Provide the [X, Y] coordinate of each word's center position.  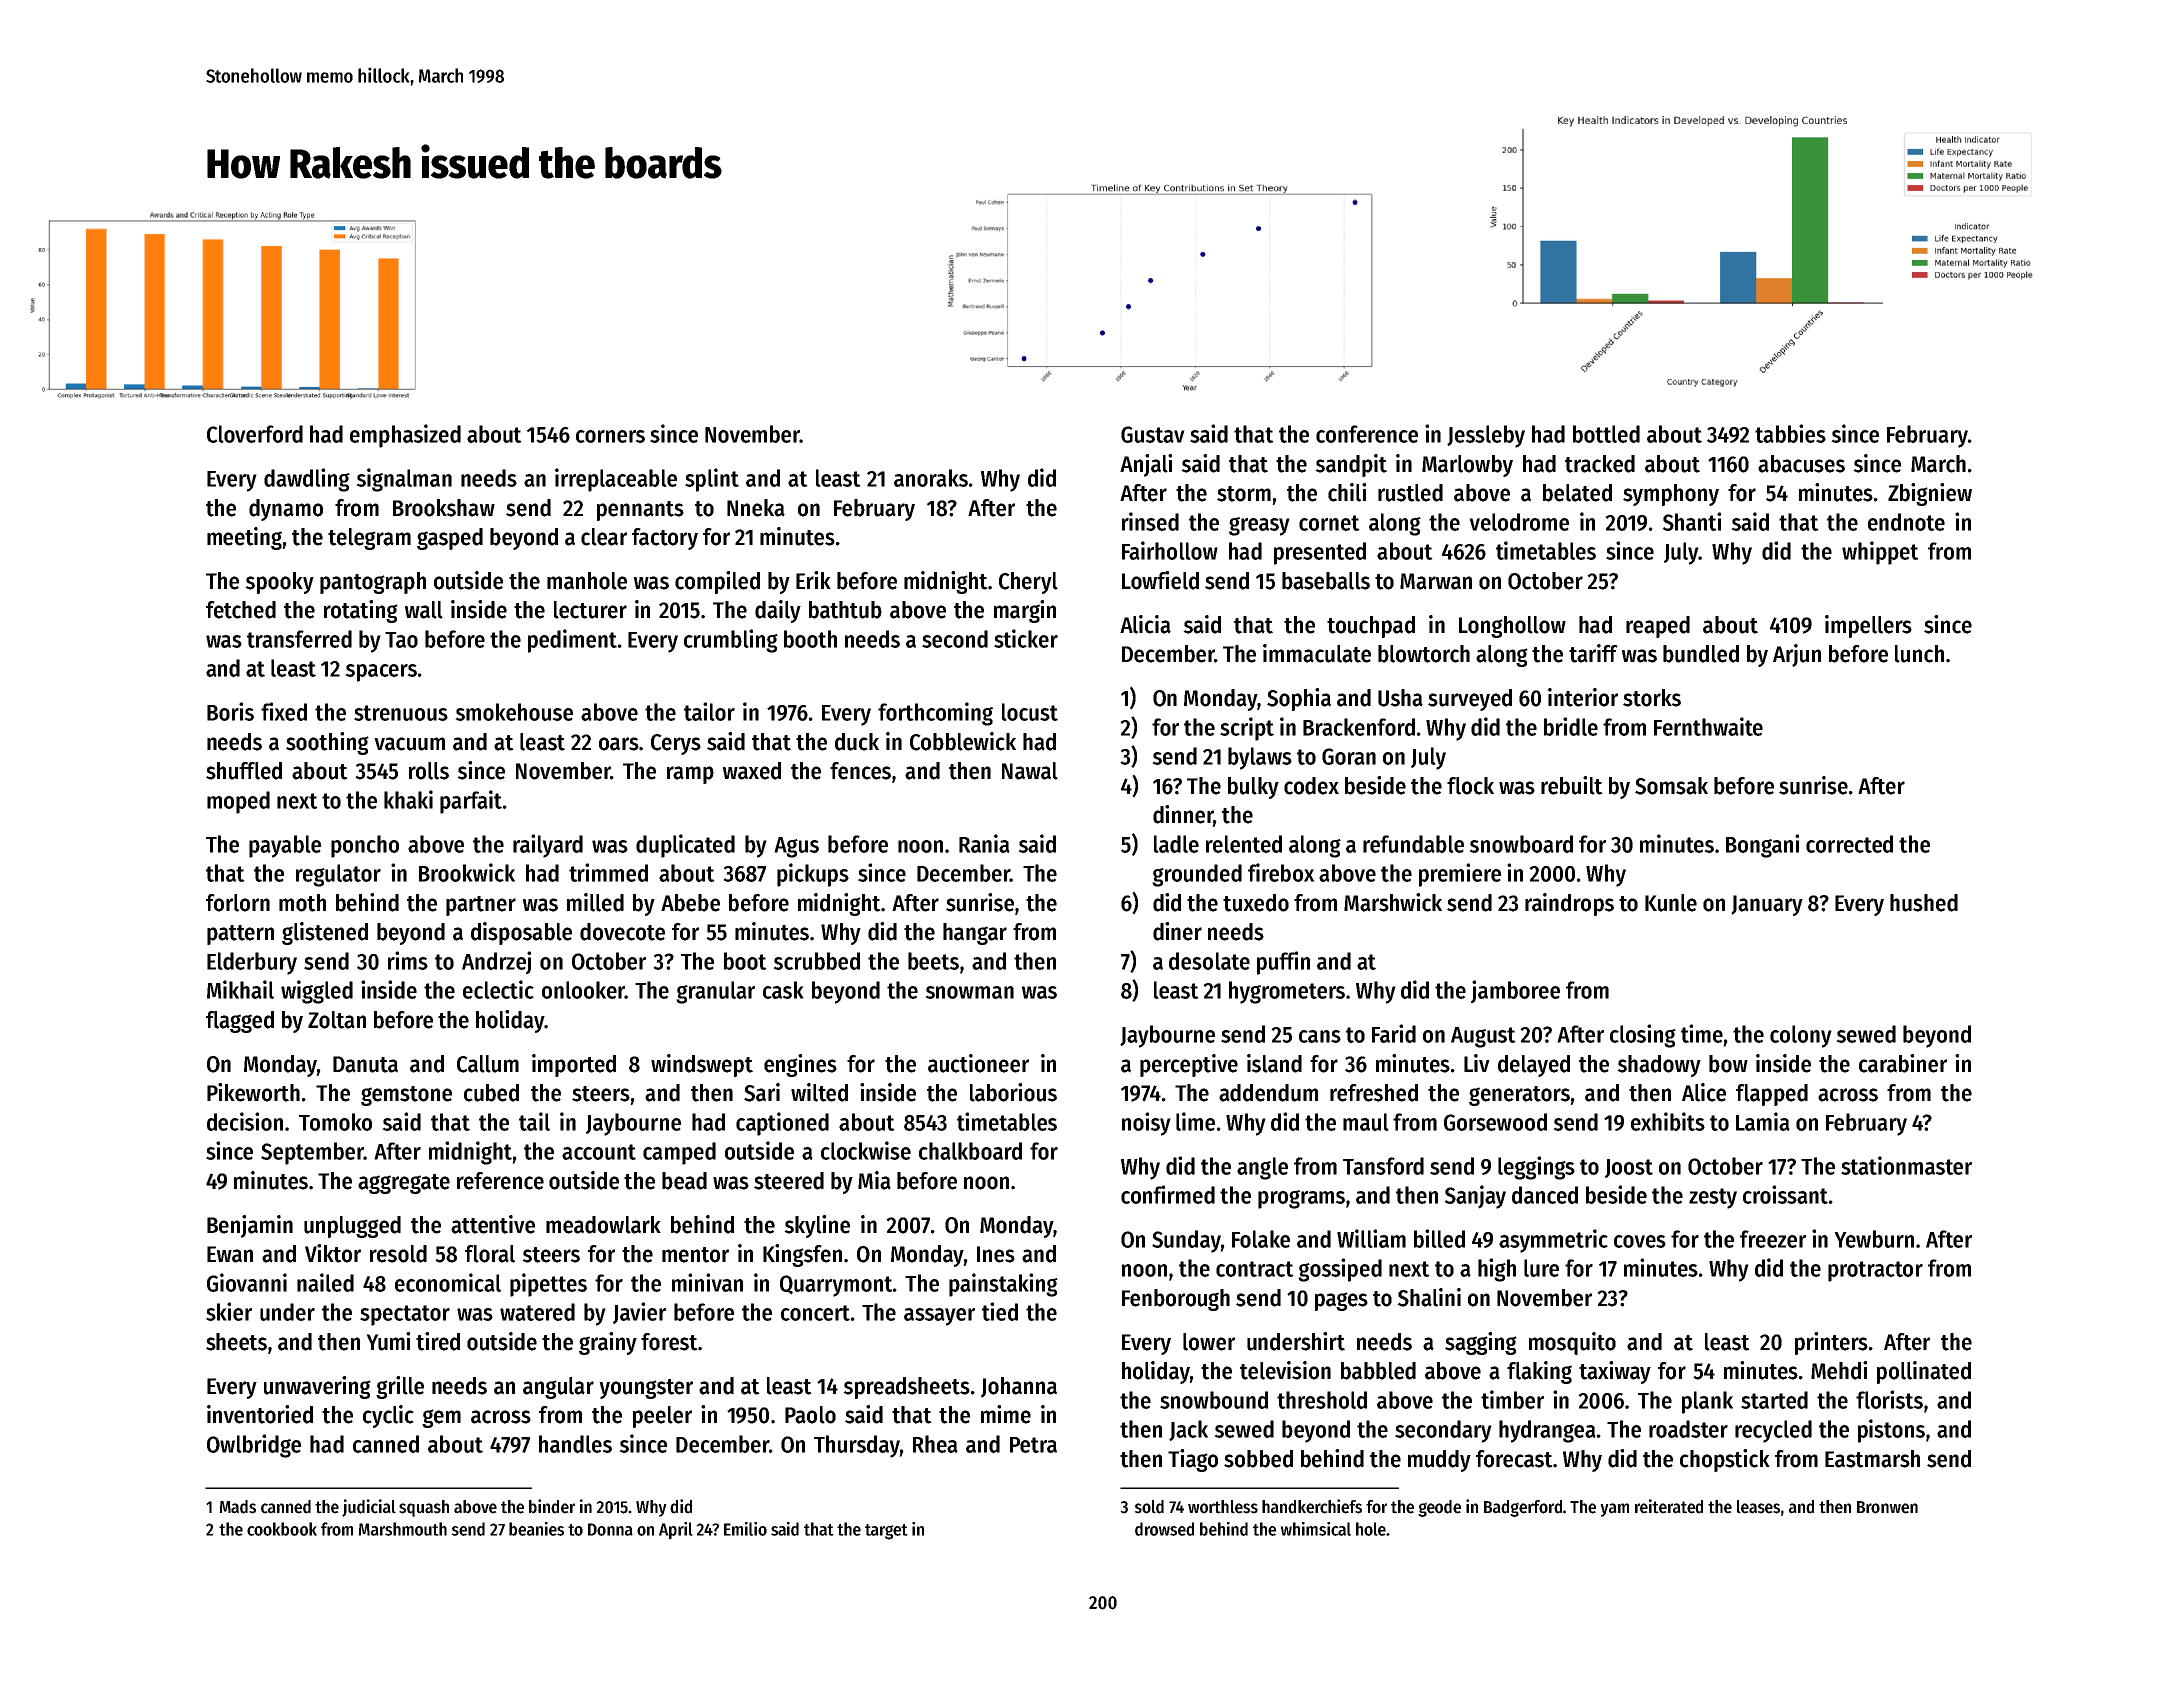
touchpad [1371, 627]
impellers [1868, 626]
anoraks [931, 478]
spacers [381, 673]
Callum [488, 1064]
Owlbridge [254, 1446]
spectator [405, 1315]
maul [1366, 1122]
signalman [404, 480]
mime [1006, 1414]
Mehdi [1839, 1370]
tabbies [1790, 433]
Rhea [935, 1444]
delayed [1534, 1066]
